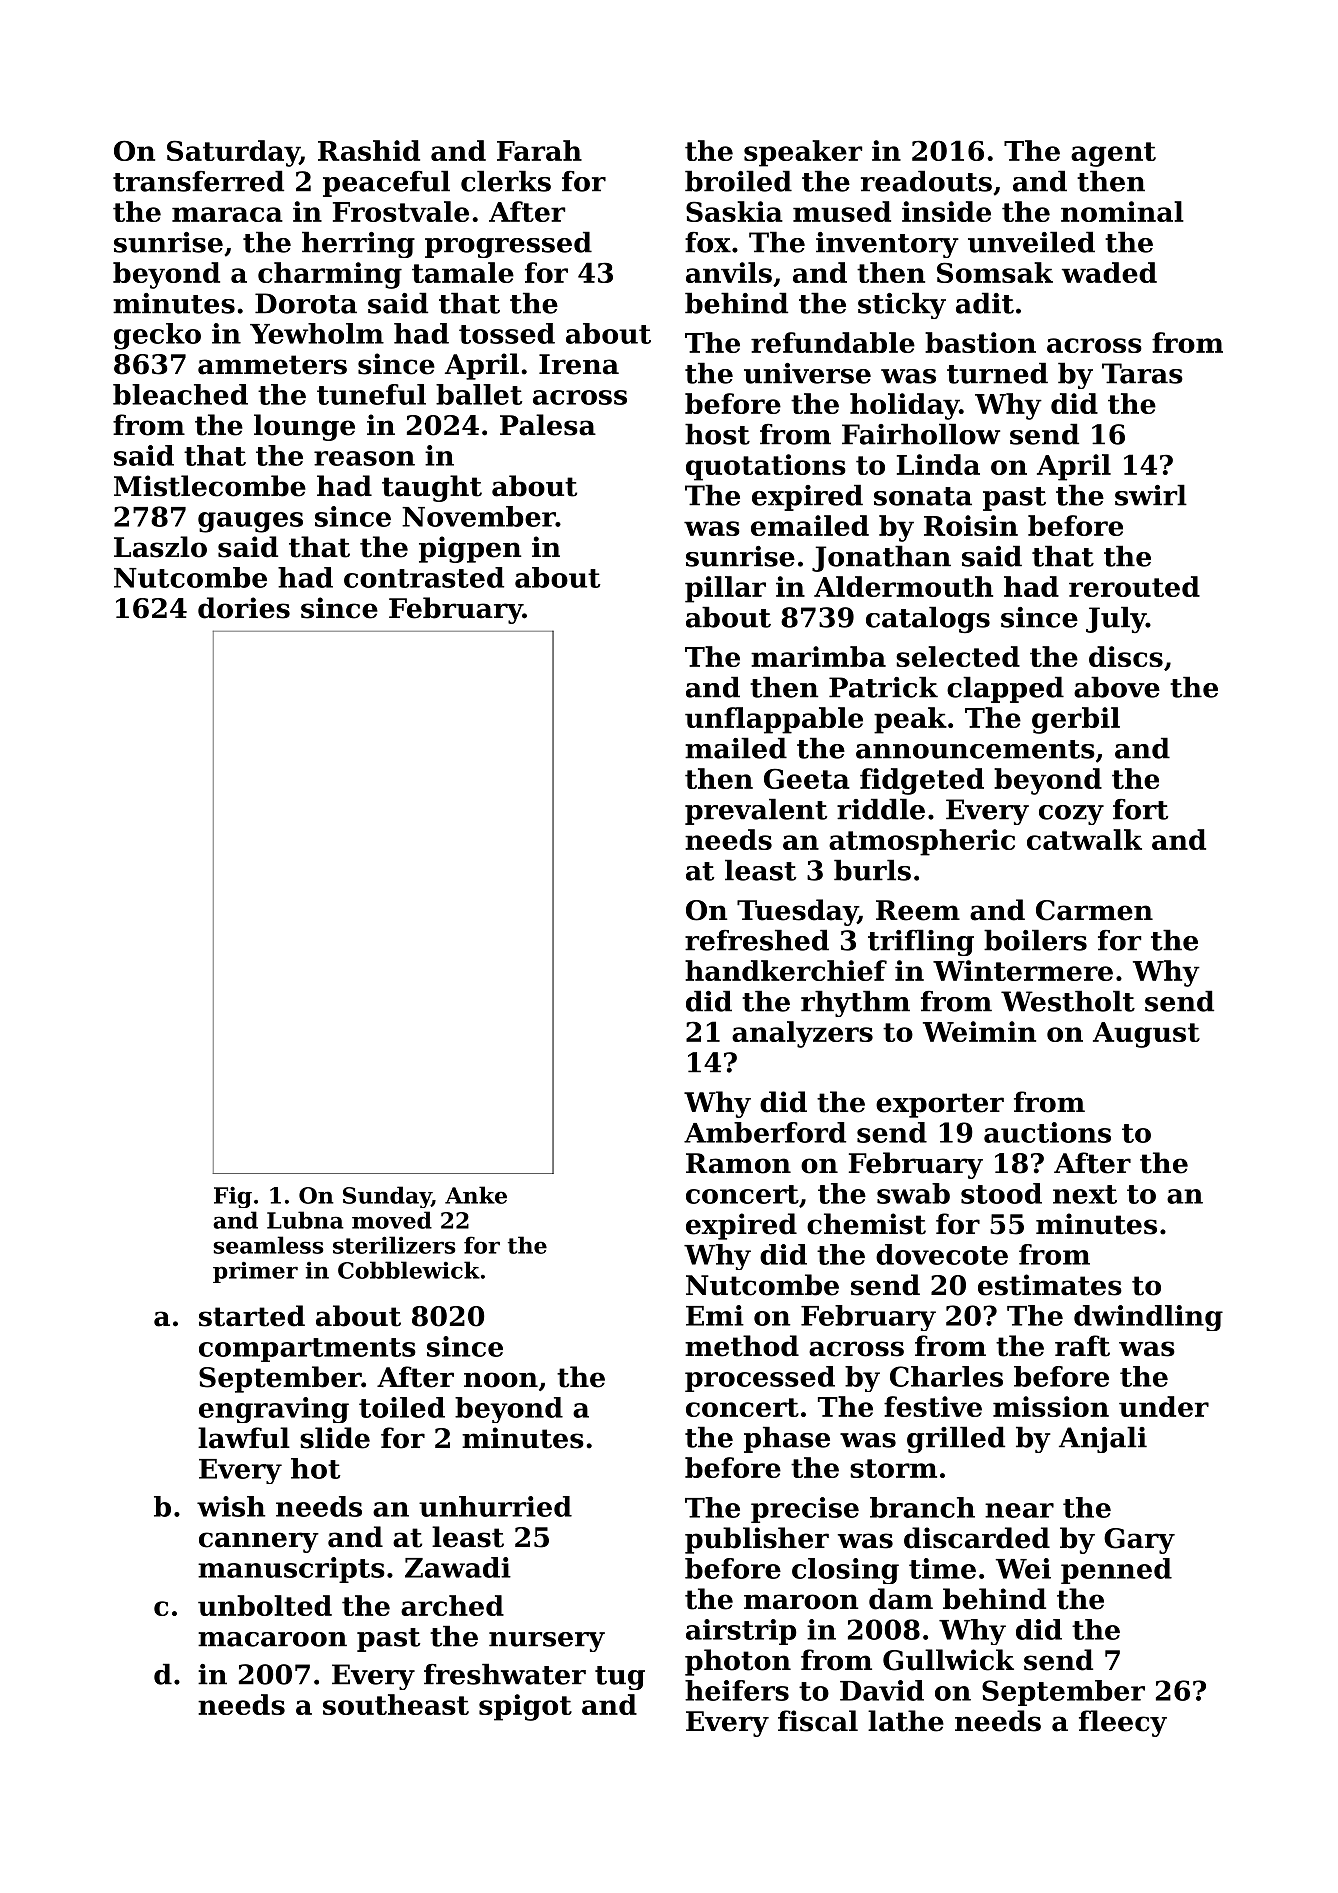 The height and width of the image is (1893, 1338). Describe the element at coordinates (757, 940) in the image. I see `refreshed` at that location.
